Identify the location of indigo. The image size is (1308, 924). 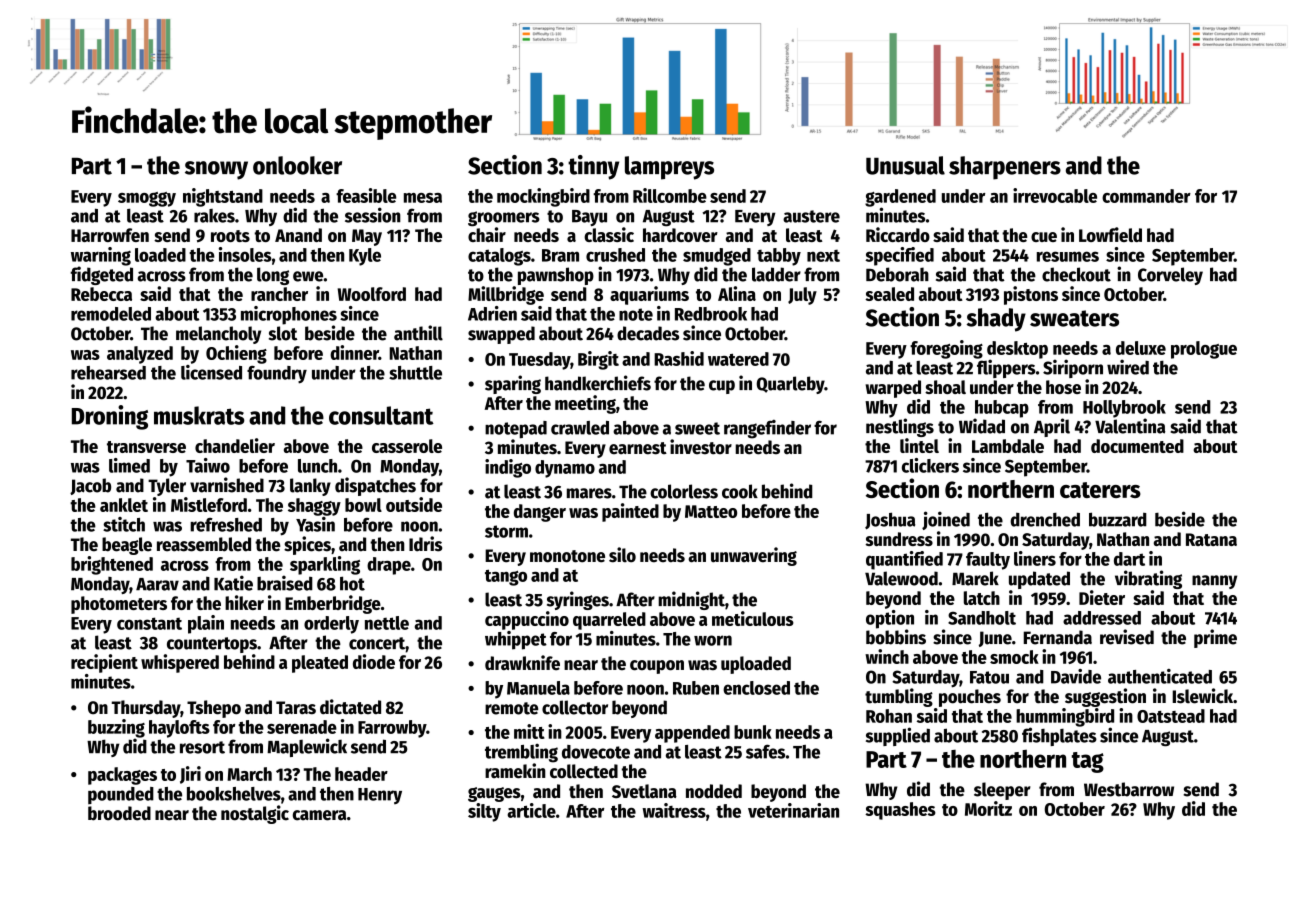
(508, 468).
